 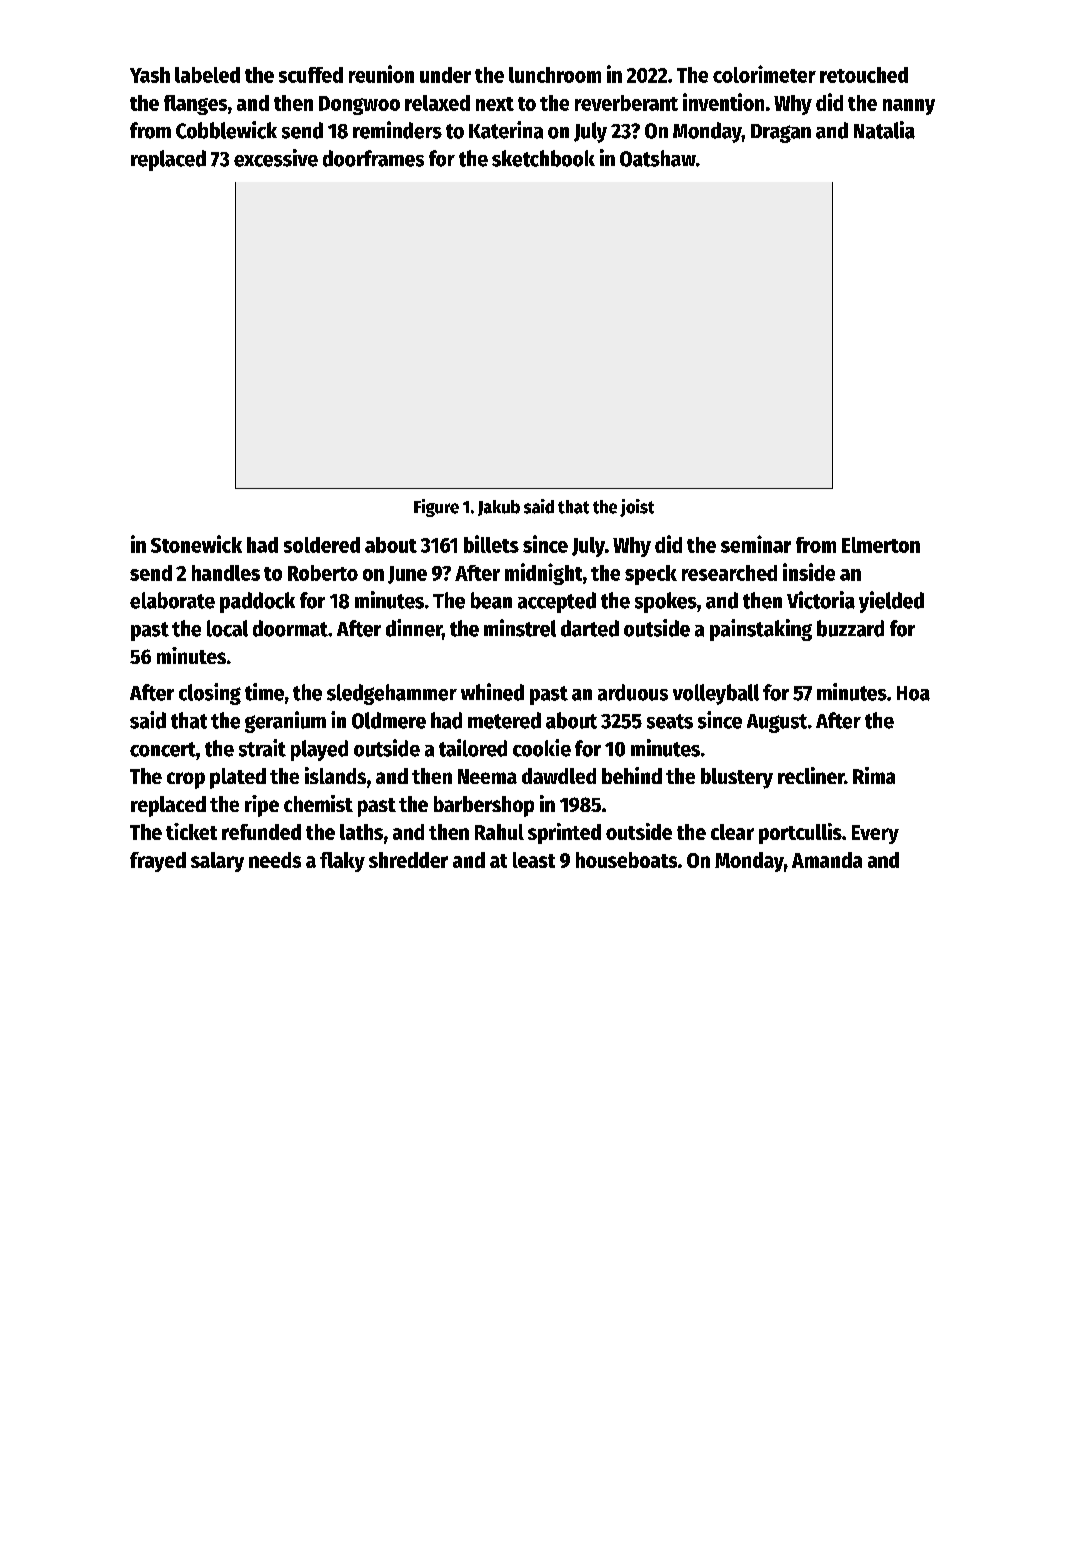 I want to click on Stonewick, so click(x=196, y=544).
